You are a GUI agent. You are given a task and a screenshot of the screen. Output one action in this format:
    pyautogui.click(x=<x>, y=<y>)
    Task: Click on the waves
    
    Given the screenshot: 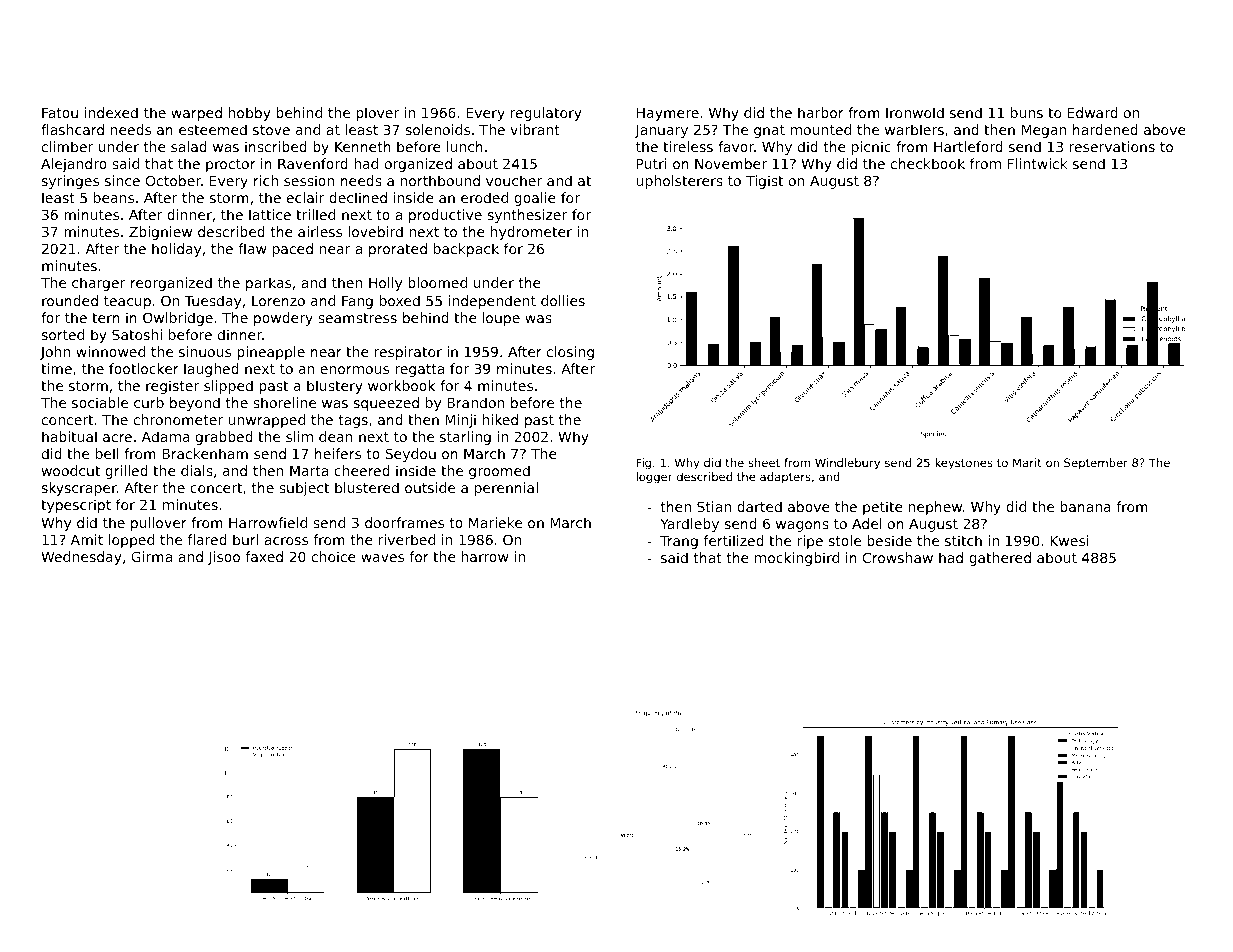 What is the action you would take?
    pyautogui.click(x=382, y=558)
